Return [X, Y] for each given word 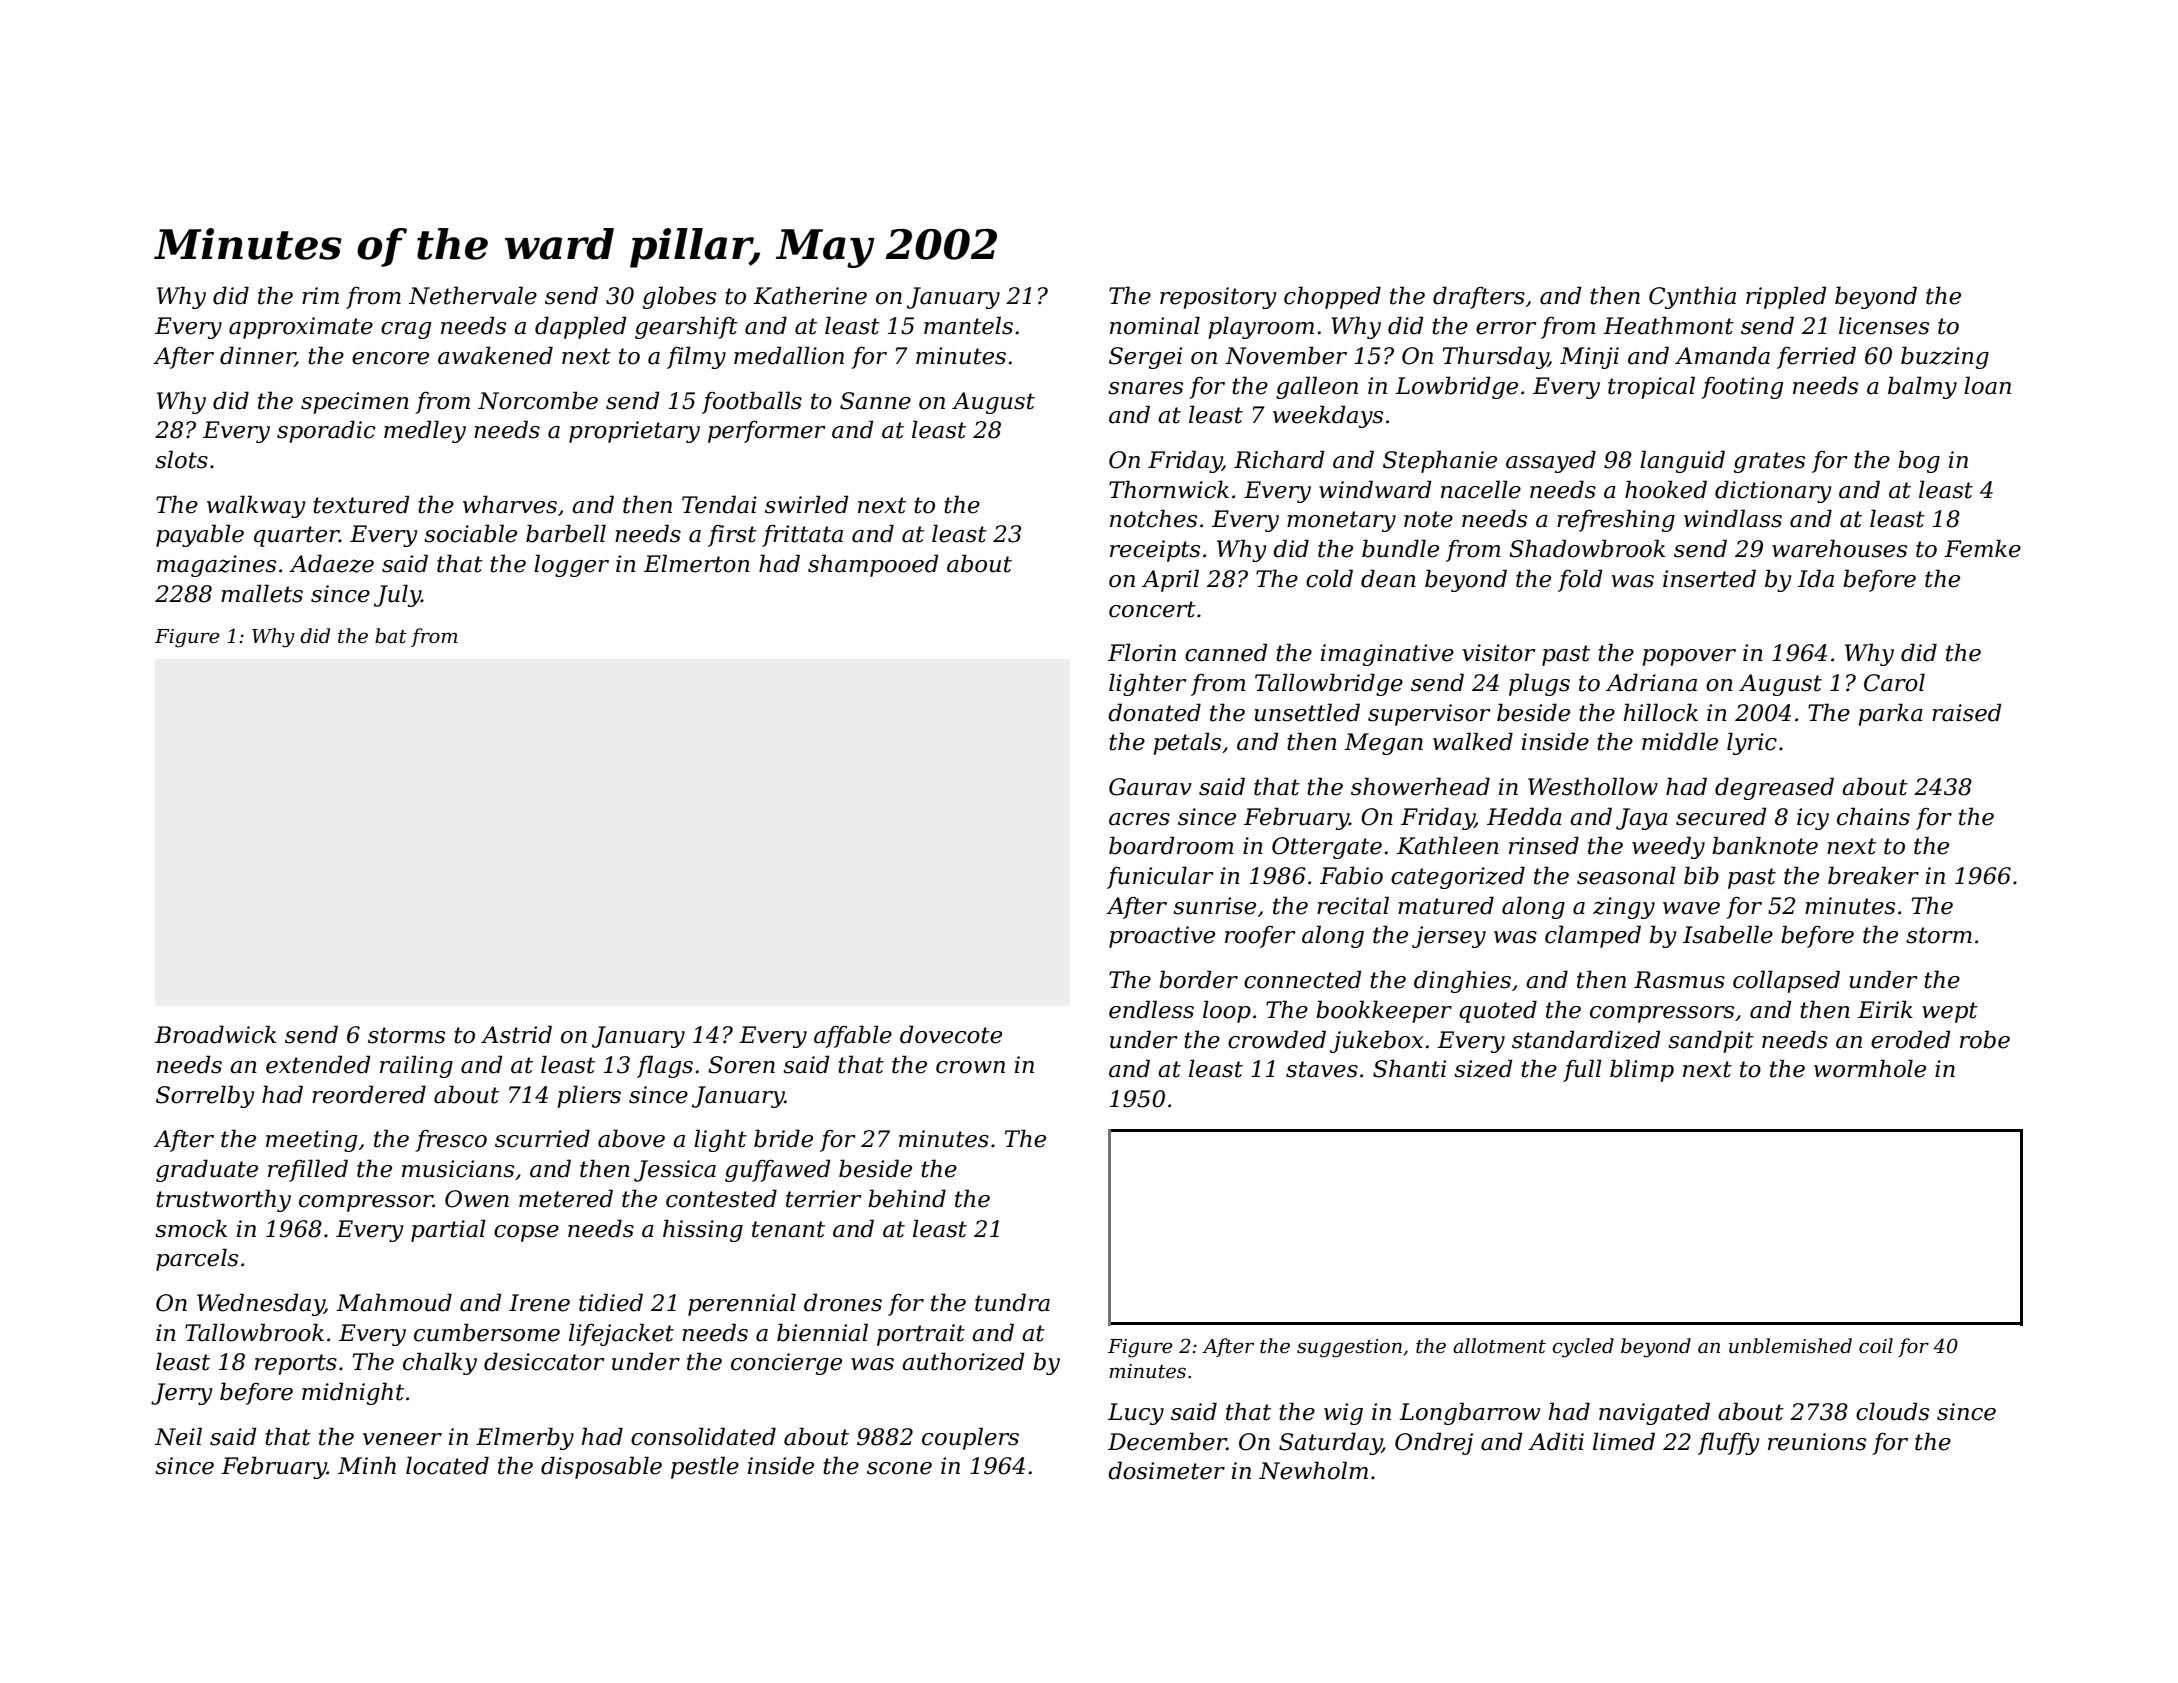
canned [1226, 652]
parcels [197, 1259]
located [447, 1465]
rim [320, 295]
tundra [1012, 1302]
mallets [262, 593]
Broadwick [215, 1034]
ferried [1816, 357]
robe [1985, 1039]
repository [1218, 298]
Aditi [1556, 1441]
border [1198, 979]
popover [1689, 657]
